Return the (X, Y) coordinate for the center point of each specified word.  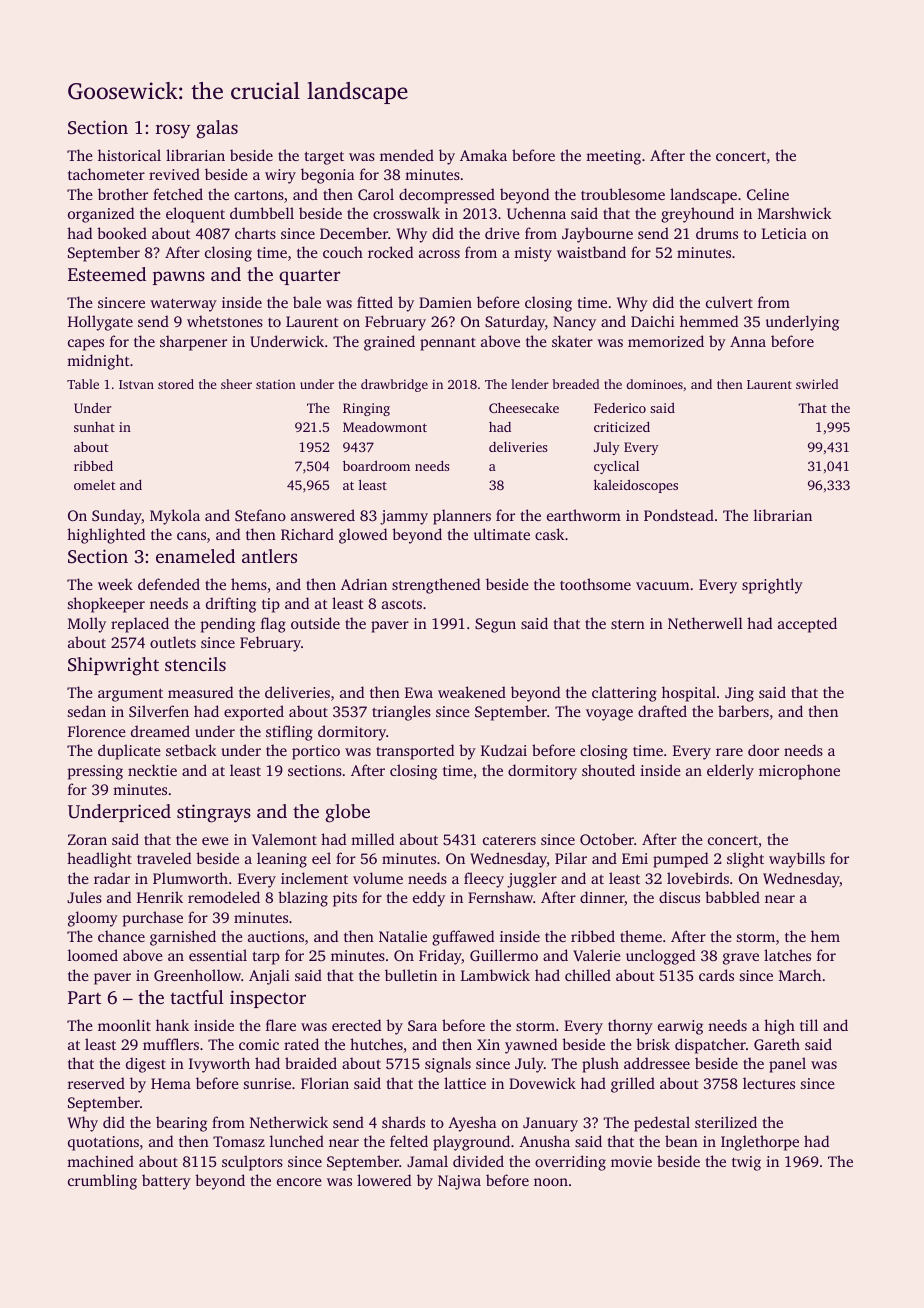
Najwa (459, 1182)
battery (166, 1182)
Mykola (175, 517)
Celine (768, 194)
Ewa (419, 692)
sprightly (772, 586)
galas (217, 129)
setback (191, 750)
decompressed (447, 196)
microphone (799, 772)
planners (462, 517)
